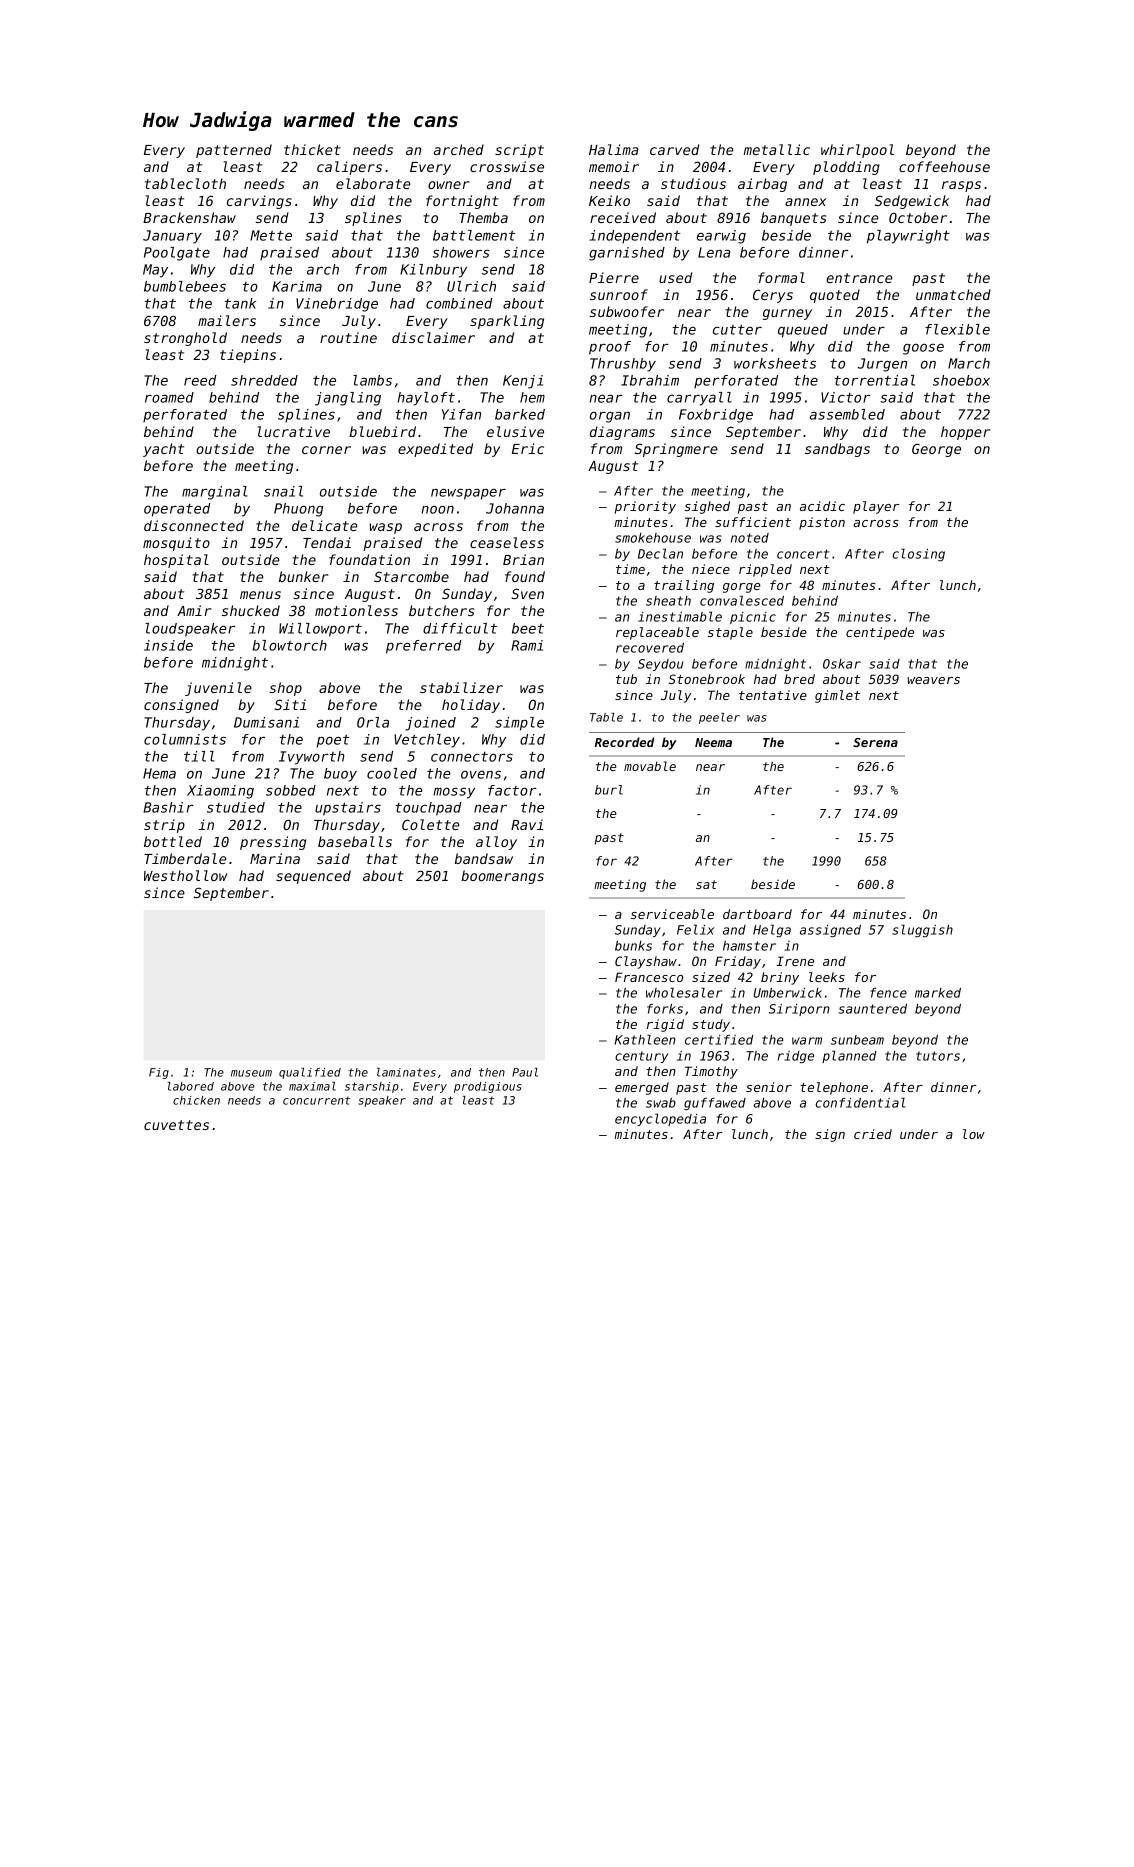  I want to click on Brackenshaw, so click(189, 217).
